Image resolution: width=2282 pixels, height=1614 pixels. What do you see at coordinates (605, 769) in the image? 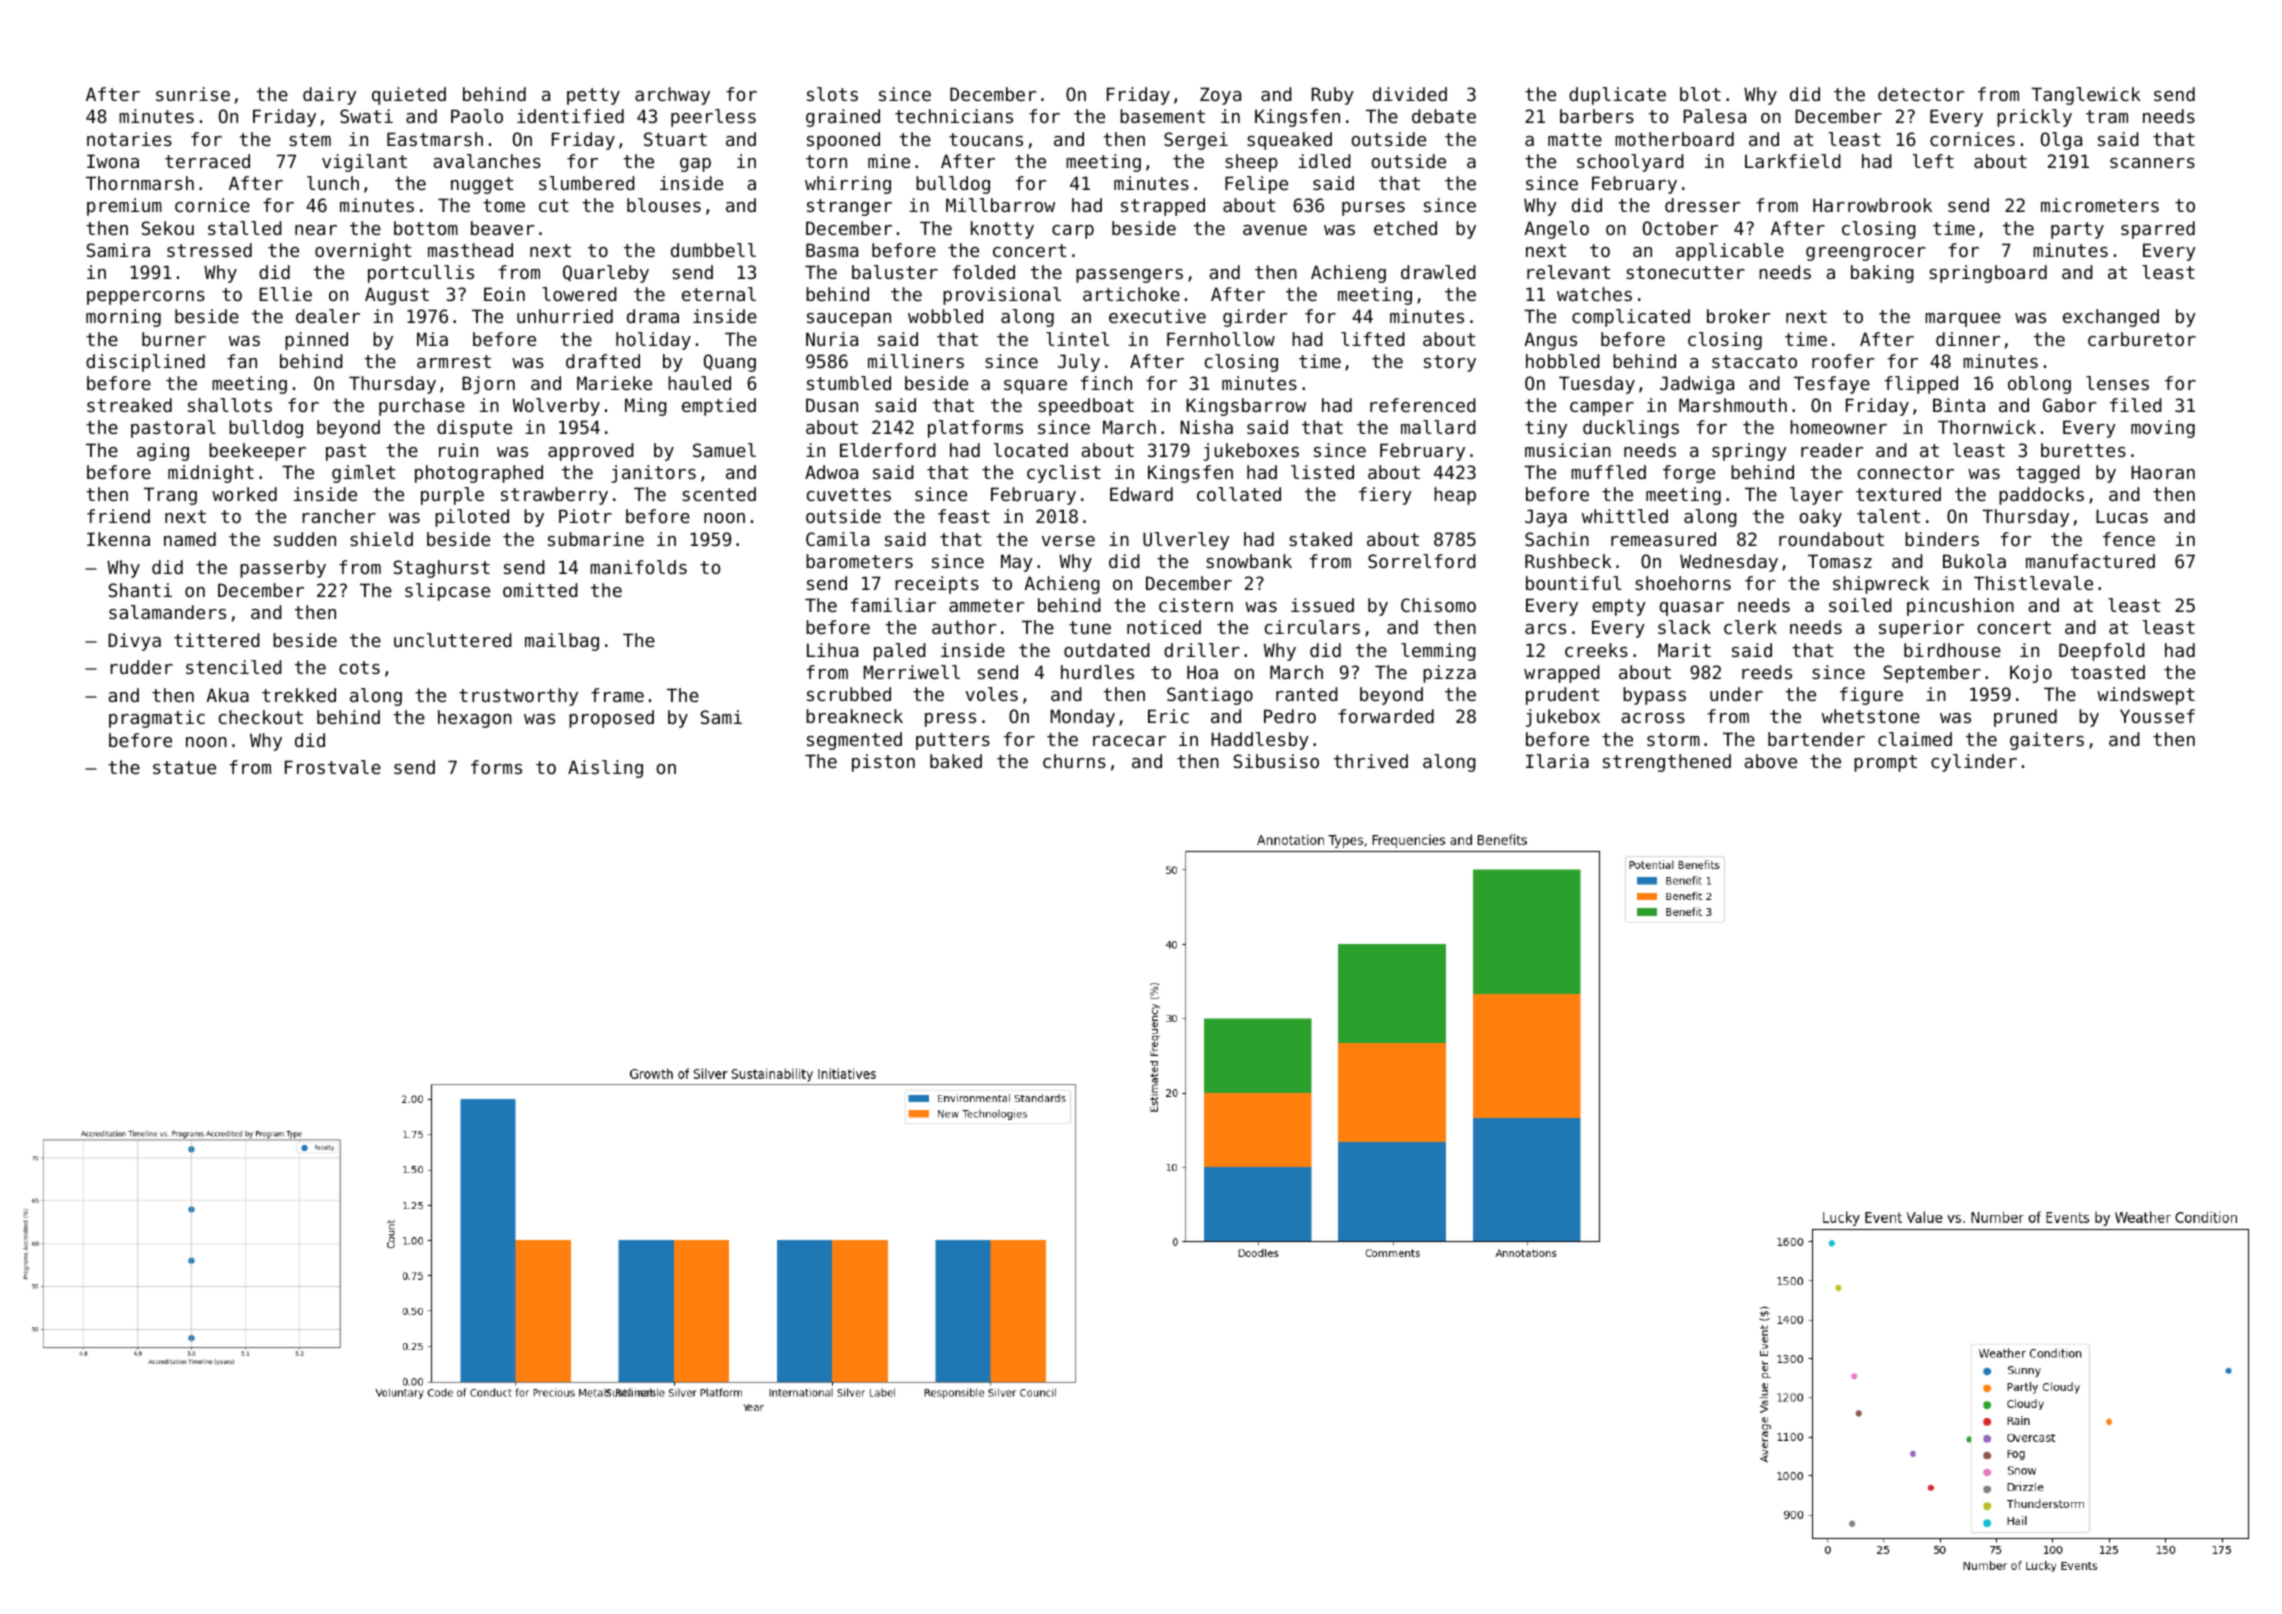
I see `Aisling` at bounding box center [605, 769].
